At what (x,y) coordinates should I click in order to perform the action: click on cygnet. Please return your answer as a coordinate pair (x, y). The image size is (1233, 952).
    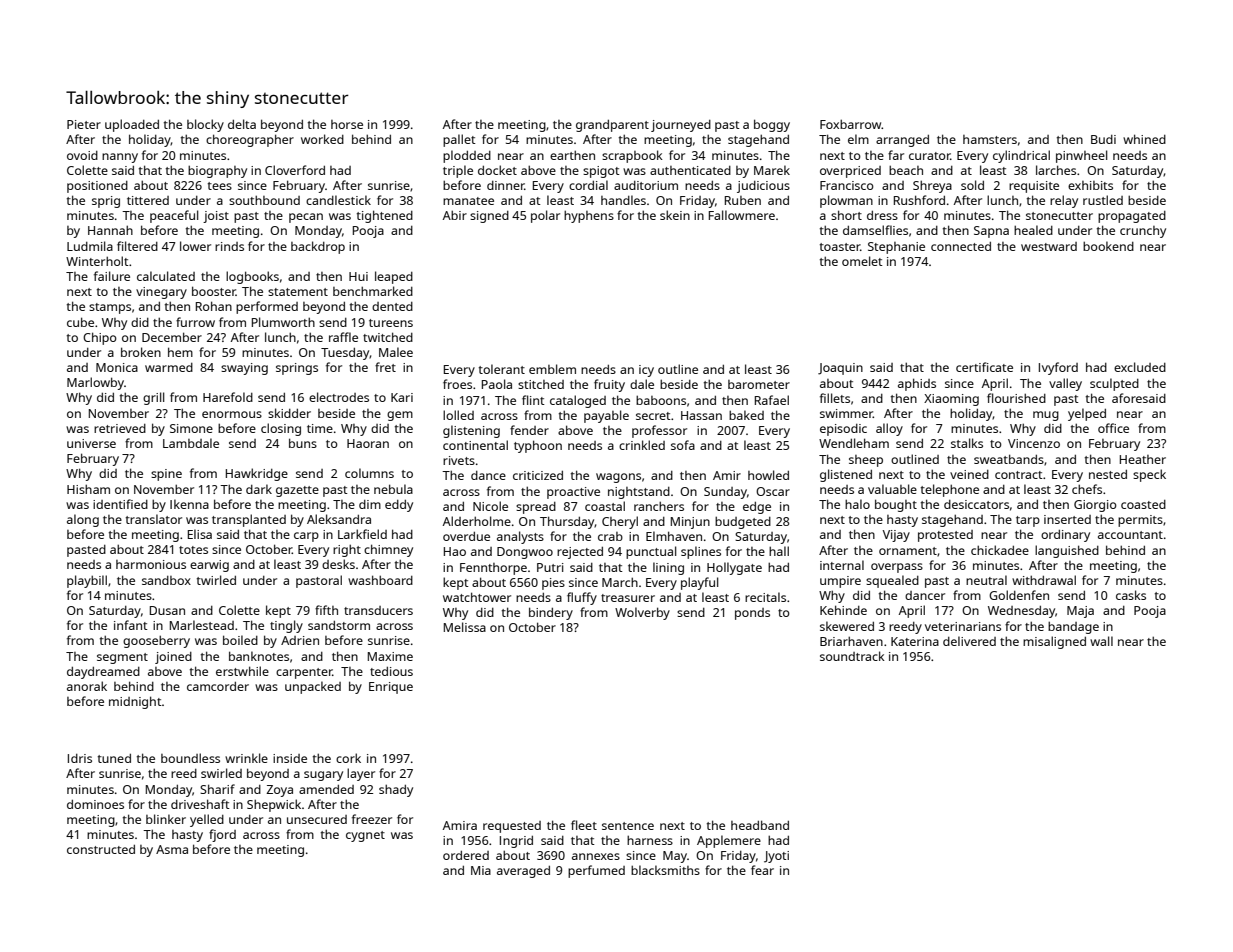
    Looking at the image, I should click on (365, 836).
